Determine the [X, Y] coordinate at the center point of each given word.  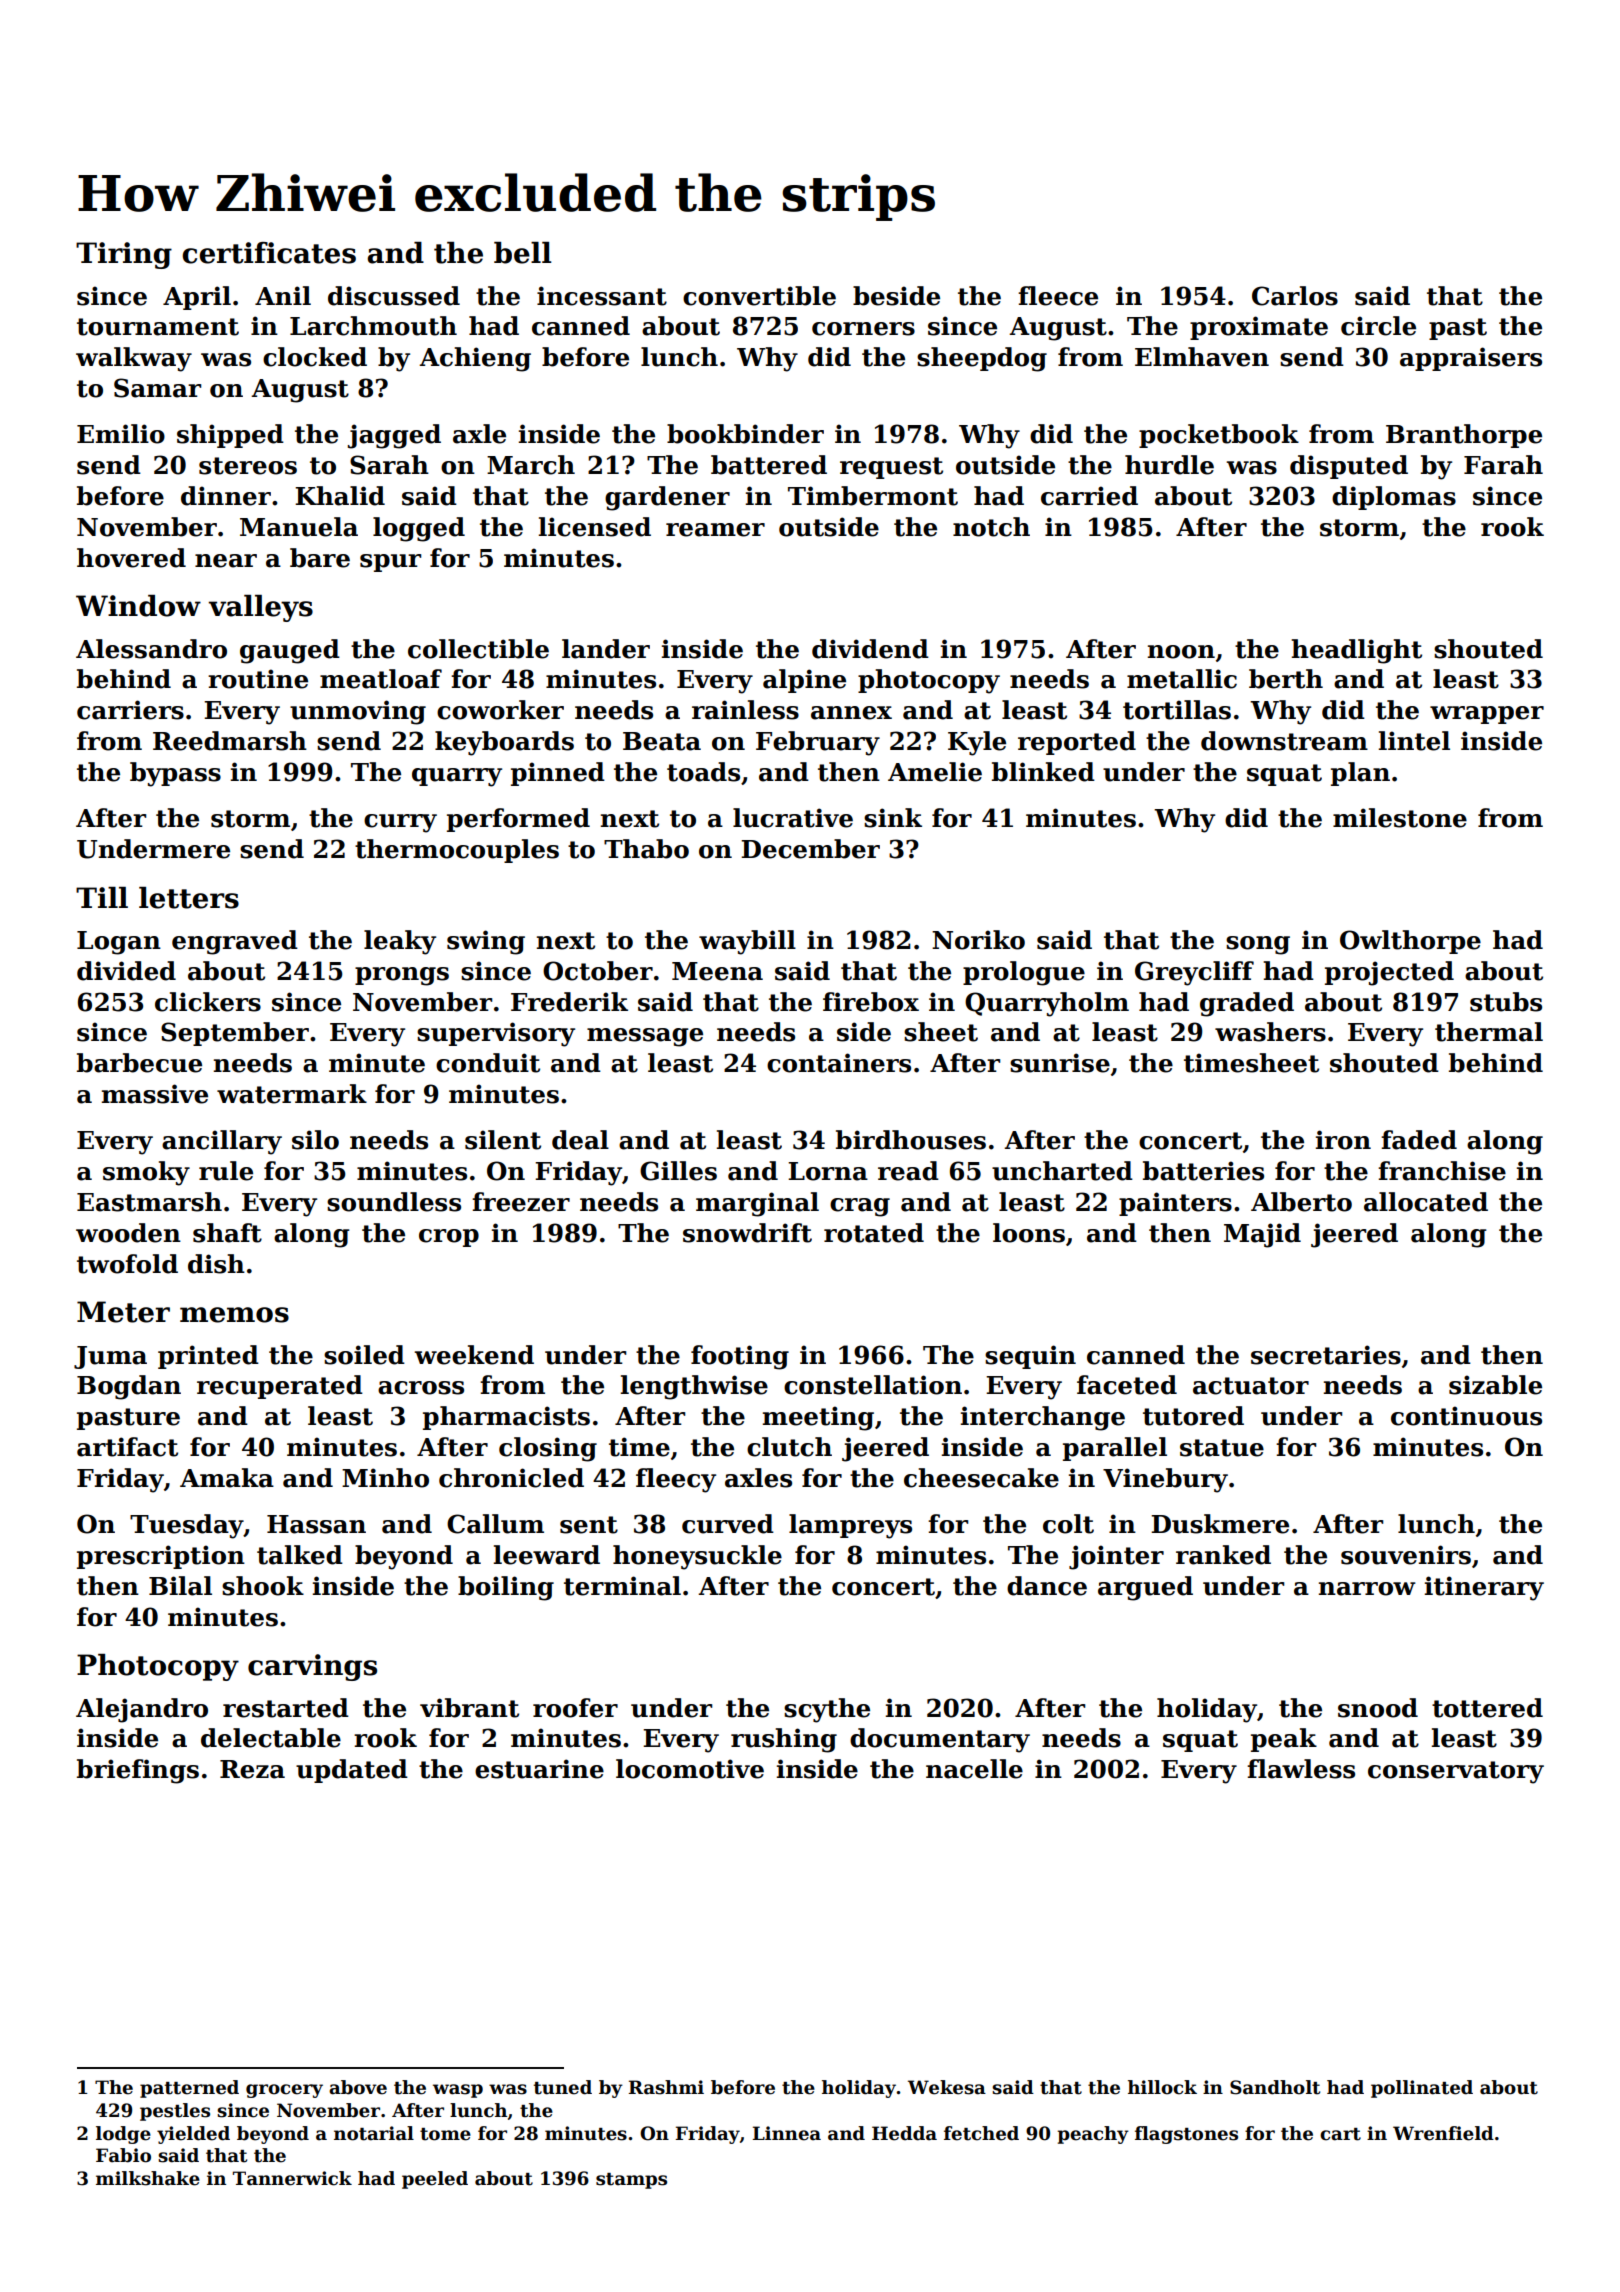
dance [1047, 1586]
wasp [458, 2091]
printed [208, 1357]
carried [1089, 496]
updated [352, 1771]
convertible [759, 296]
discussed [394, 296]
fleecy [676, 1480]
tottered [1487, 1708]
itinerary [1484, 1588]
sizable [1495, 1385]
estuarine [539, 1769]
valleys [260, 608]
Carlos [1295, 296]
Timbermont [873, 496]
